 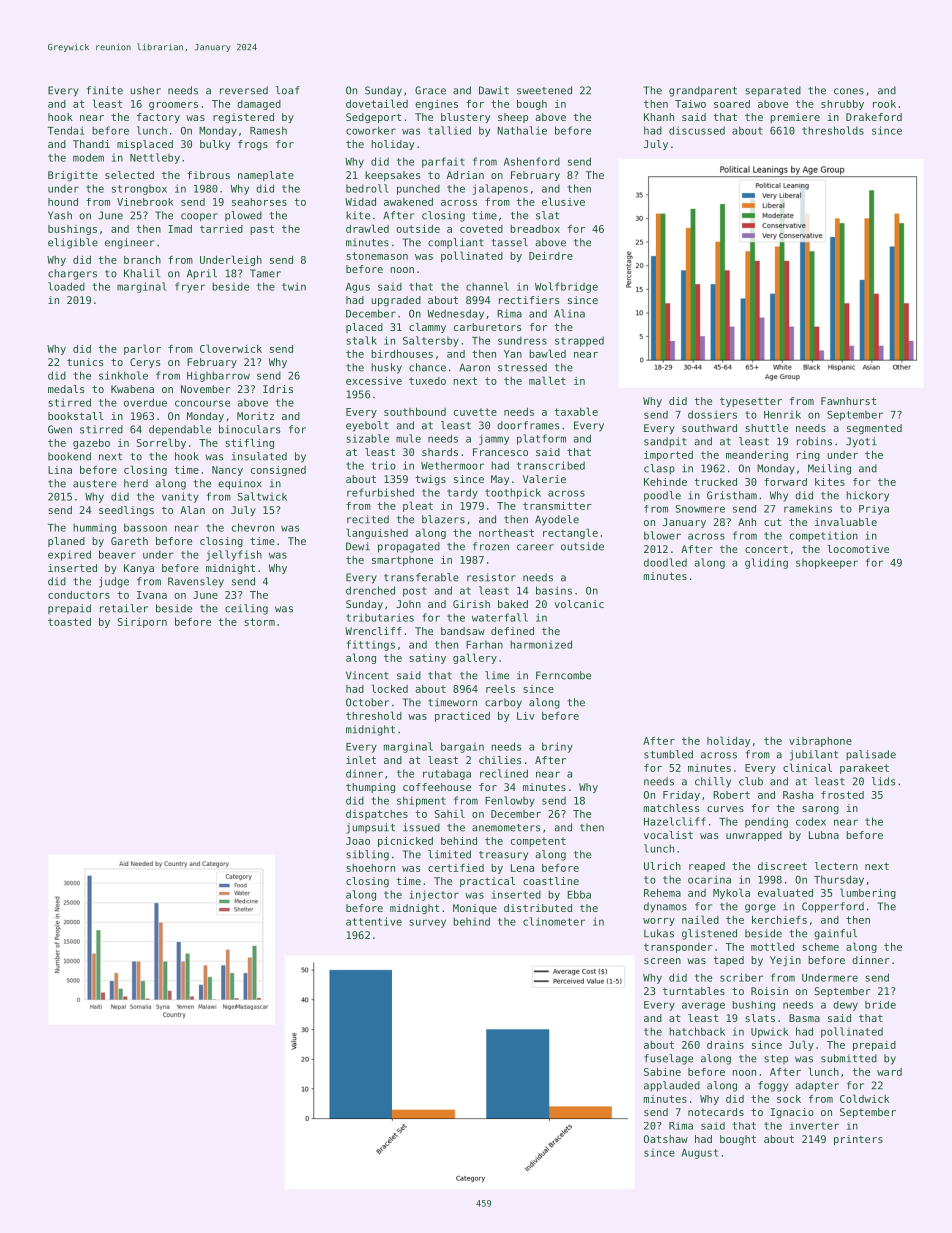 What do you see at coordinates (849, 91) in the screenshot?
I see `cones` at bounding box center [849, 91].
